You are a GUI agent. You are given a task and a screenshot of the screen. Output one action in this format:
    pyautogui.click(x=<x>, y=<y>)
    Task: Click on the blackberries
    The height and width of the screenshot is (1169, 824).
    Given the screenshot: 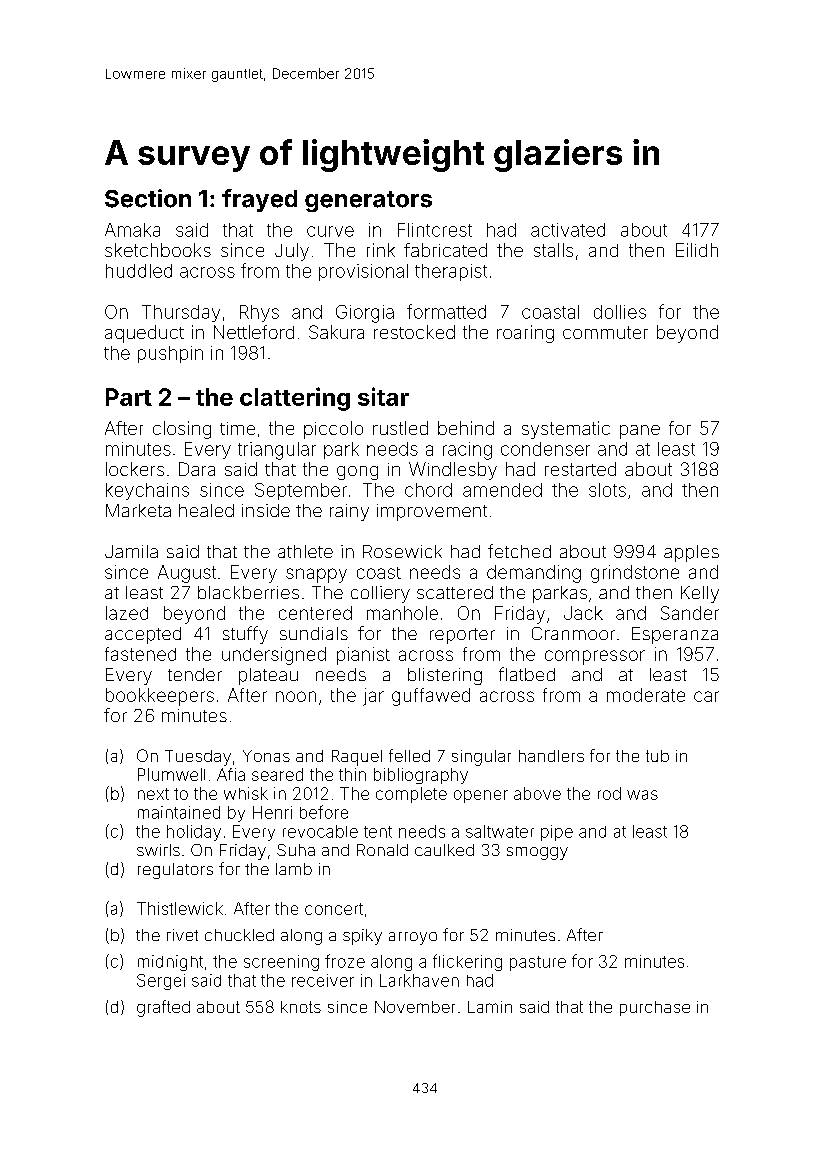 What is the action you would take?
    pyautogui.click(x=248, y=592)
